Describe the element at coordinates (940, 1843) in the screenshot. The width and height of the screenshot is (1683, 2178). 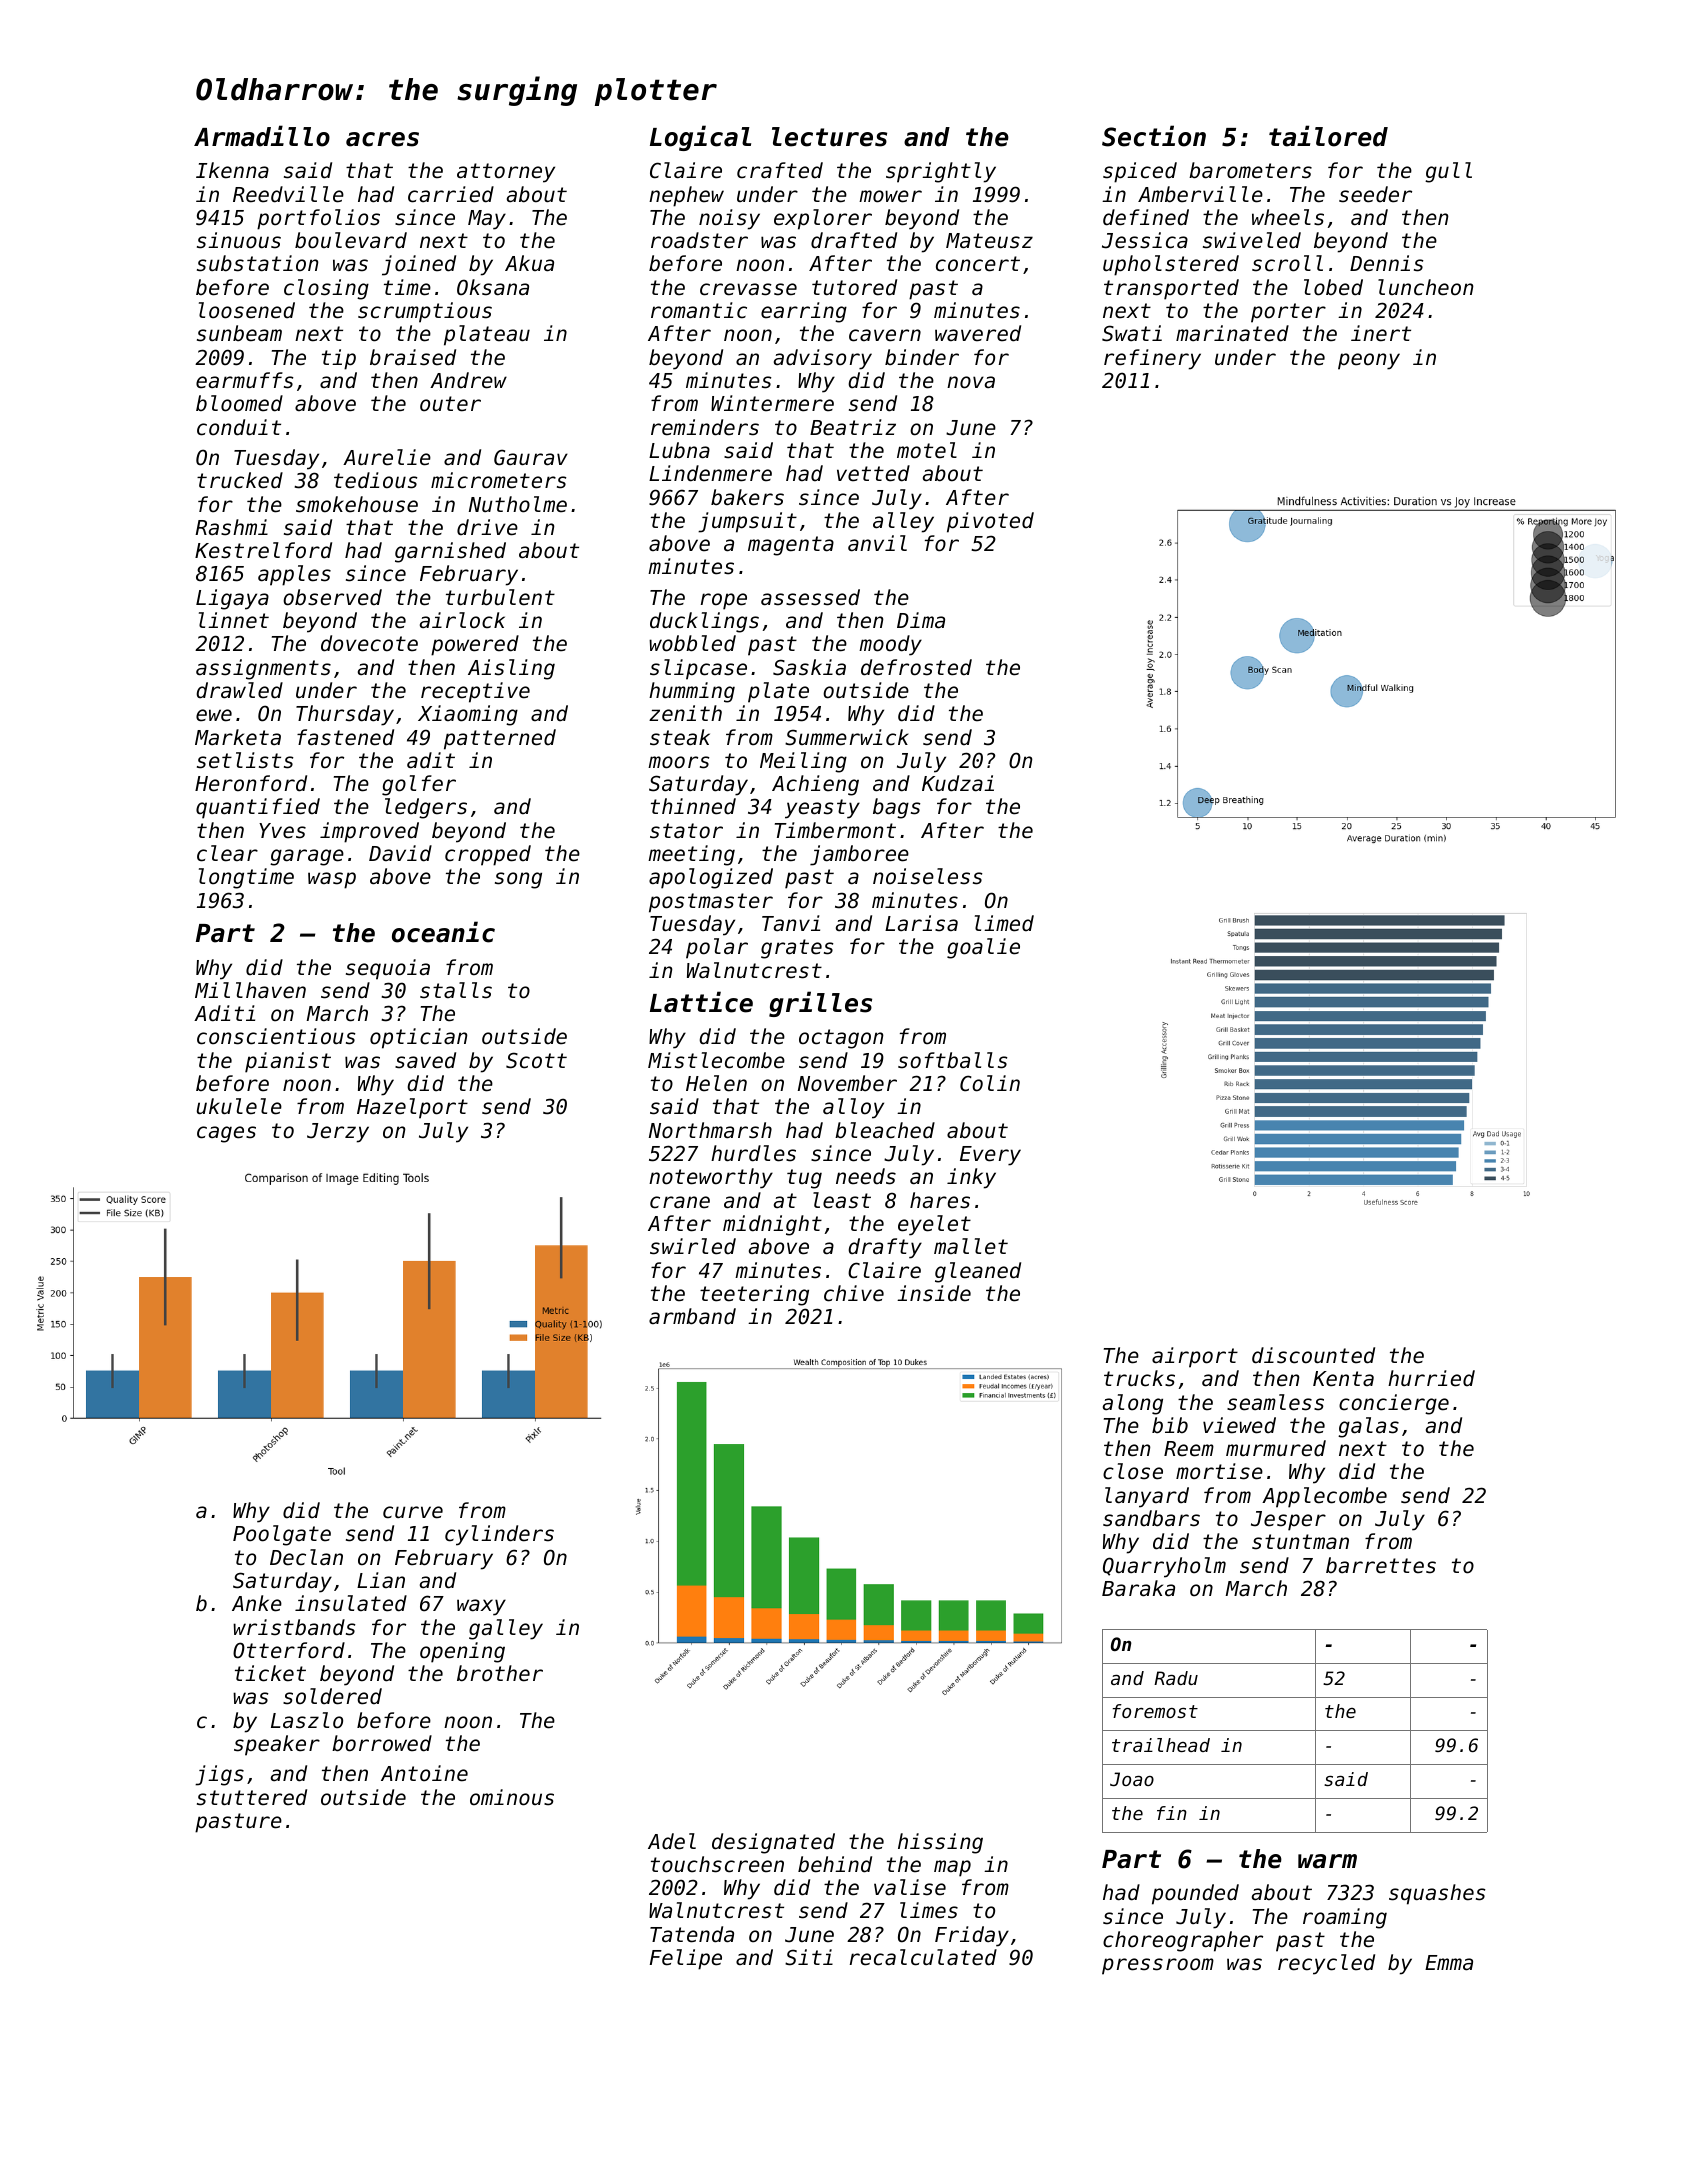
I see `hissing` at that location.
